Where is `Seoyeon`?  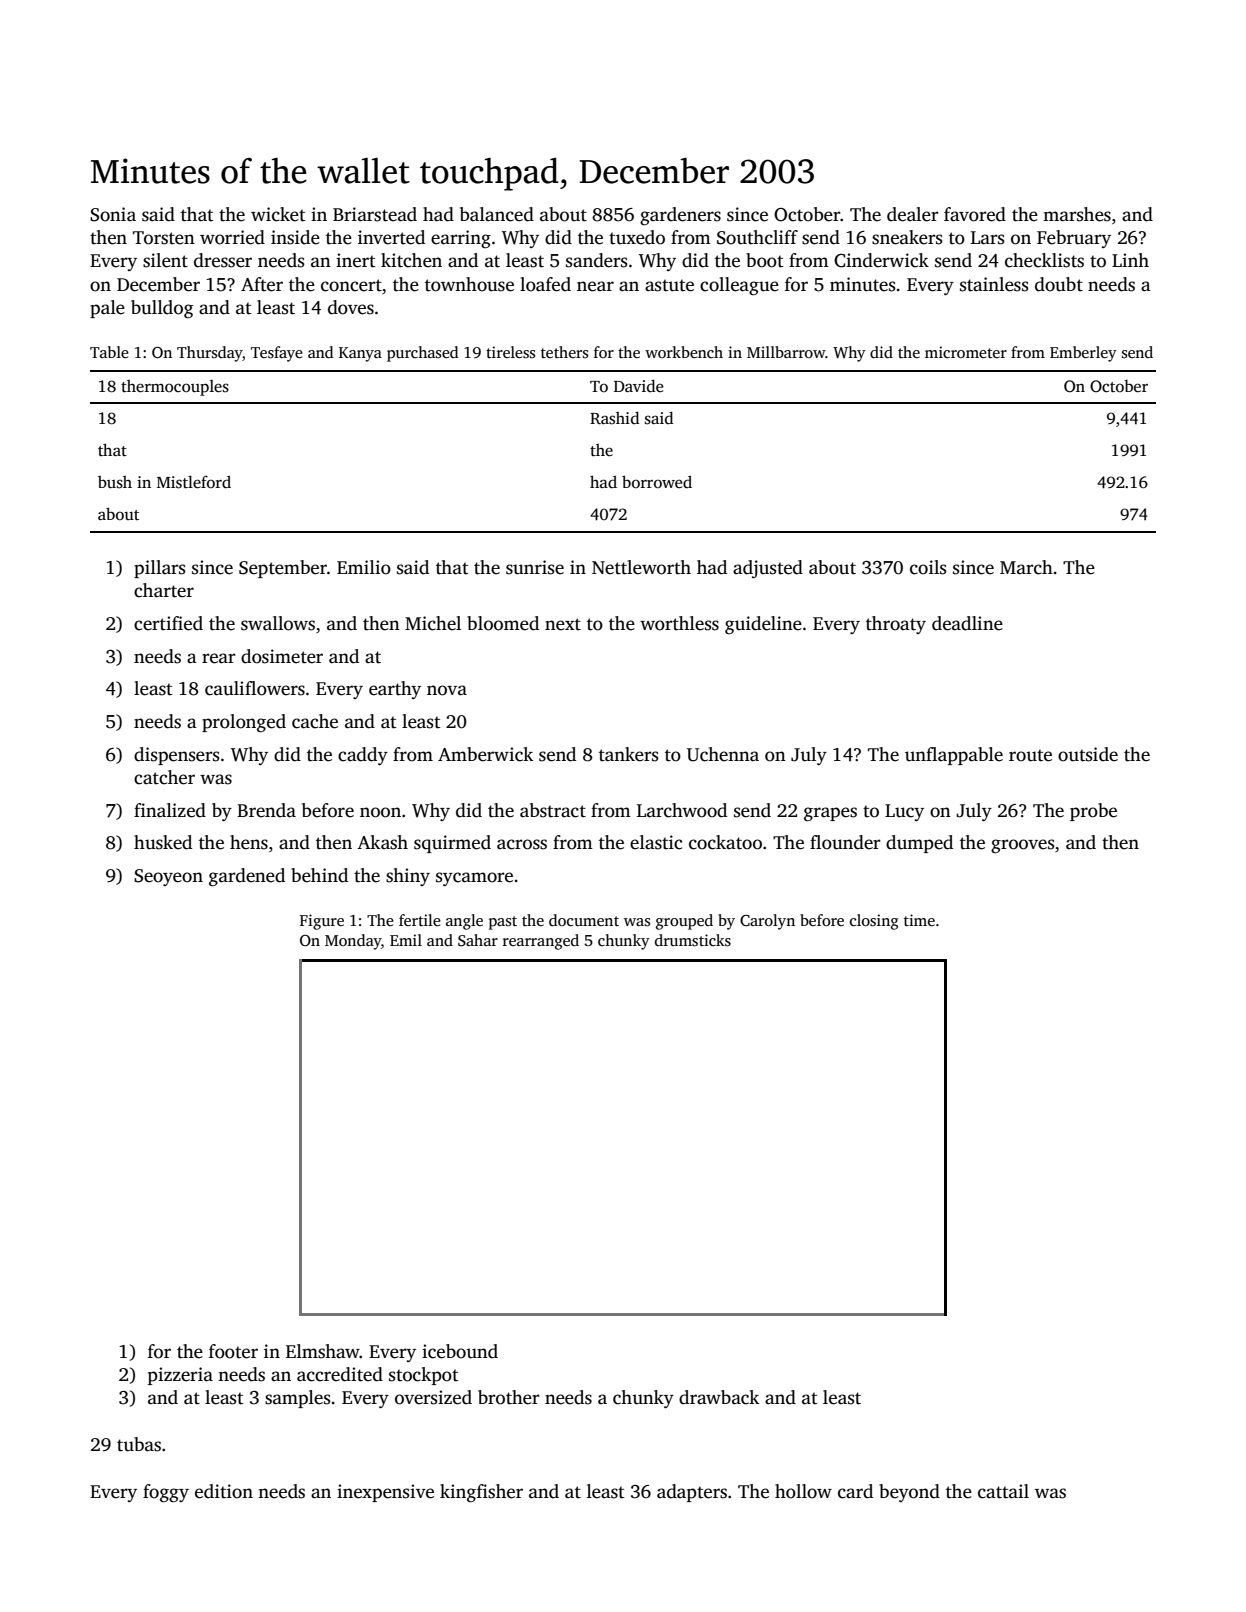
Seoyeon is located at coordinates (168, 877).
